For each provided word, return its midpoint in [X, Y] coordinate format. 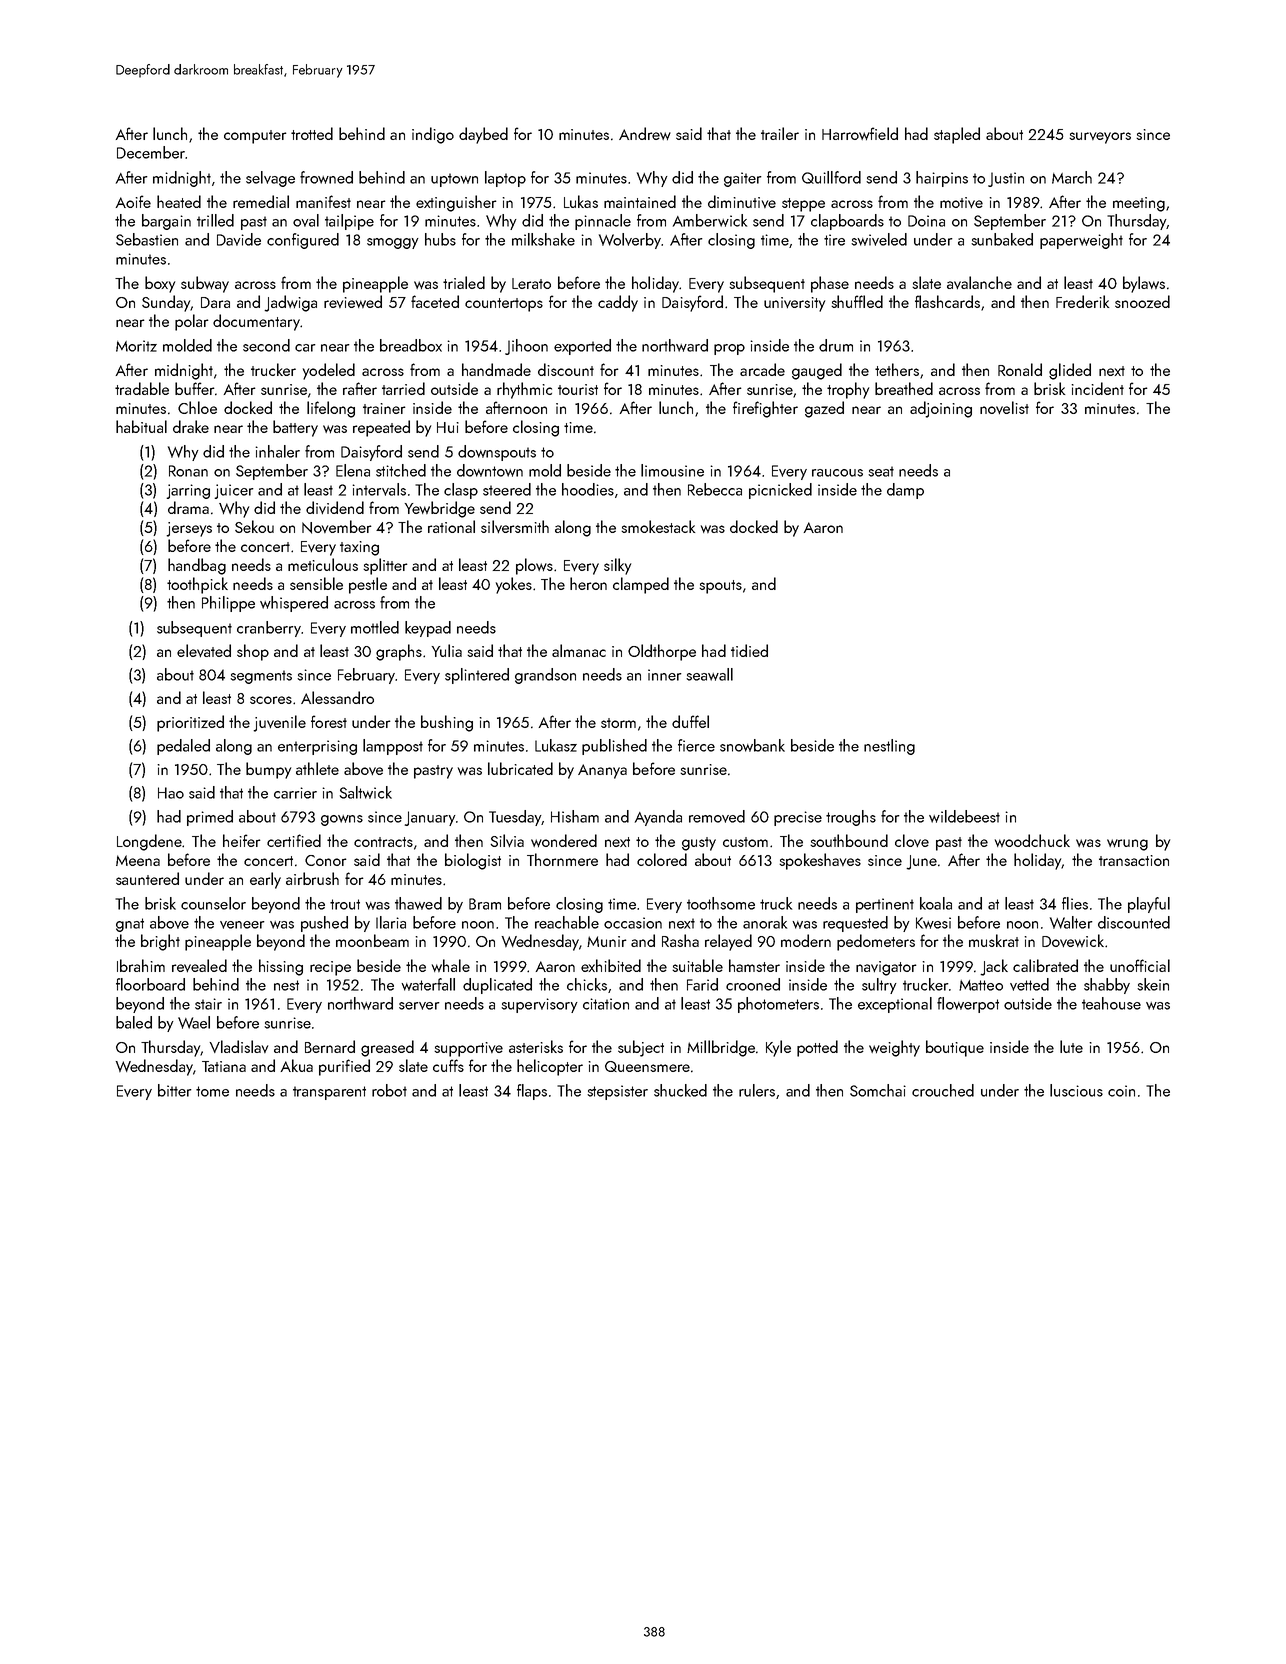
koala [936, 903]
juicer [233, 491]
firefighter [765, 409]
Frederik [1082, 301]
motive [961, 202]
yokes [514, 585]
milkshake [543, 239]
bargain [166, 222]
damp [905, 491]
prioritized [190, 723]
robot [389, 1090]
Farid [702, 984]
